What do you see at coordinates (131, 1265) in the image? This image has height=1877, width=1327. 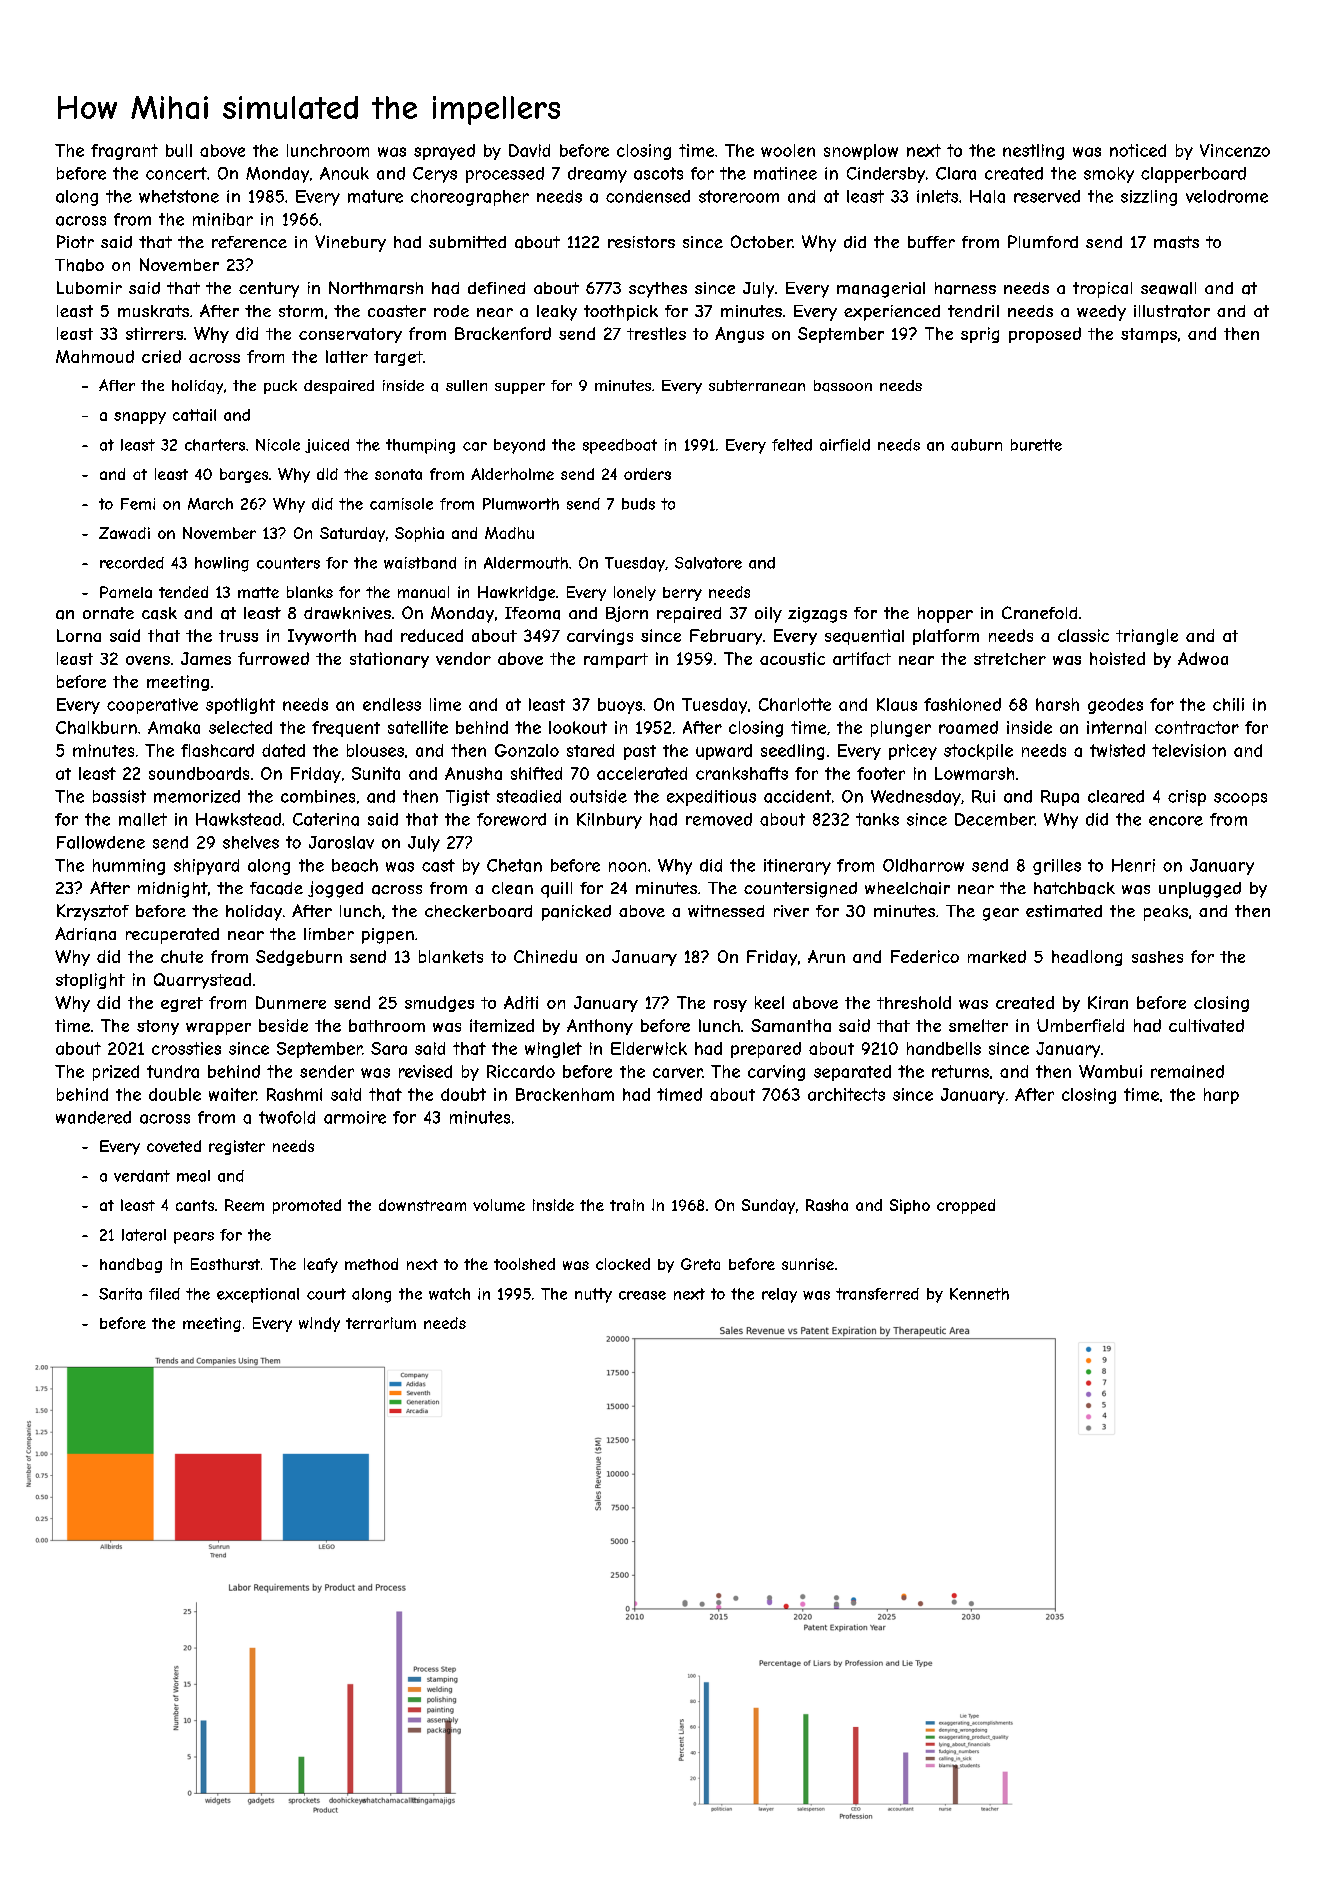 I see `handbag` at bounding box center [131, 1265].
